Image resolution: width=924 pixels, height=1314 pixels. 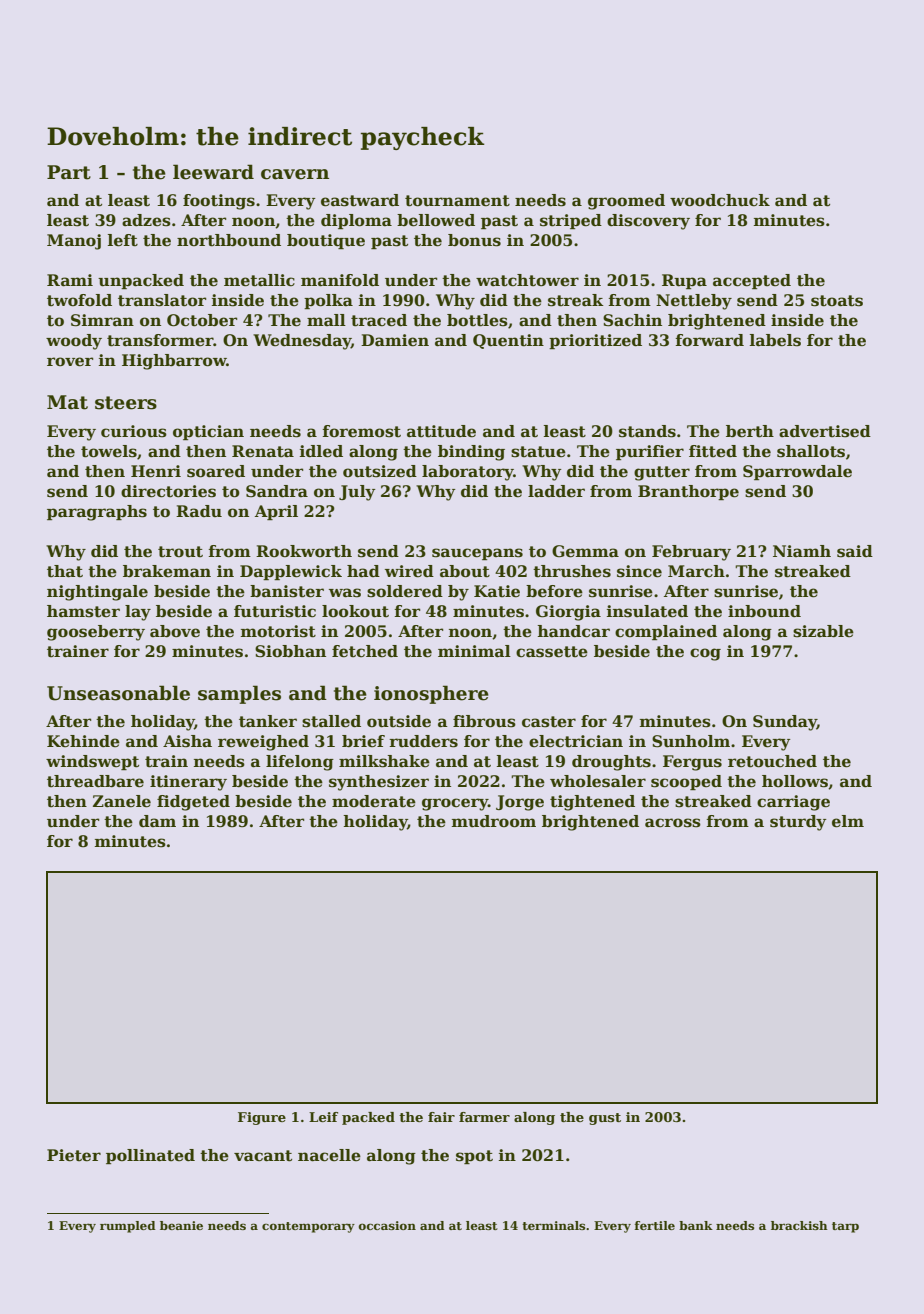 I want to click on Leif, so click(x=323, y=1117).
